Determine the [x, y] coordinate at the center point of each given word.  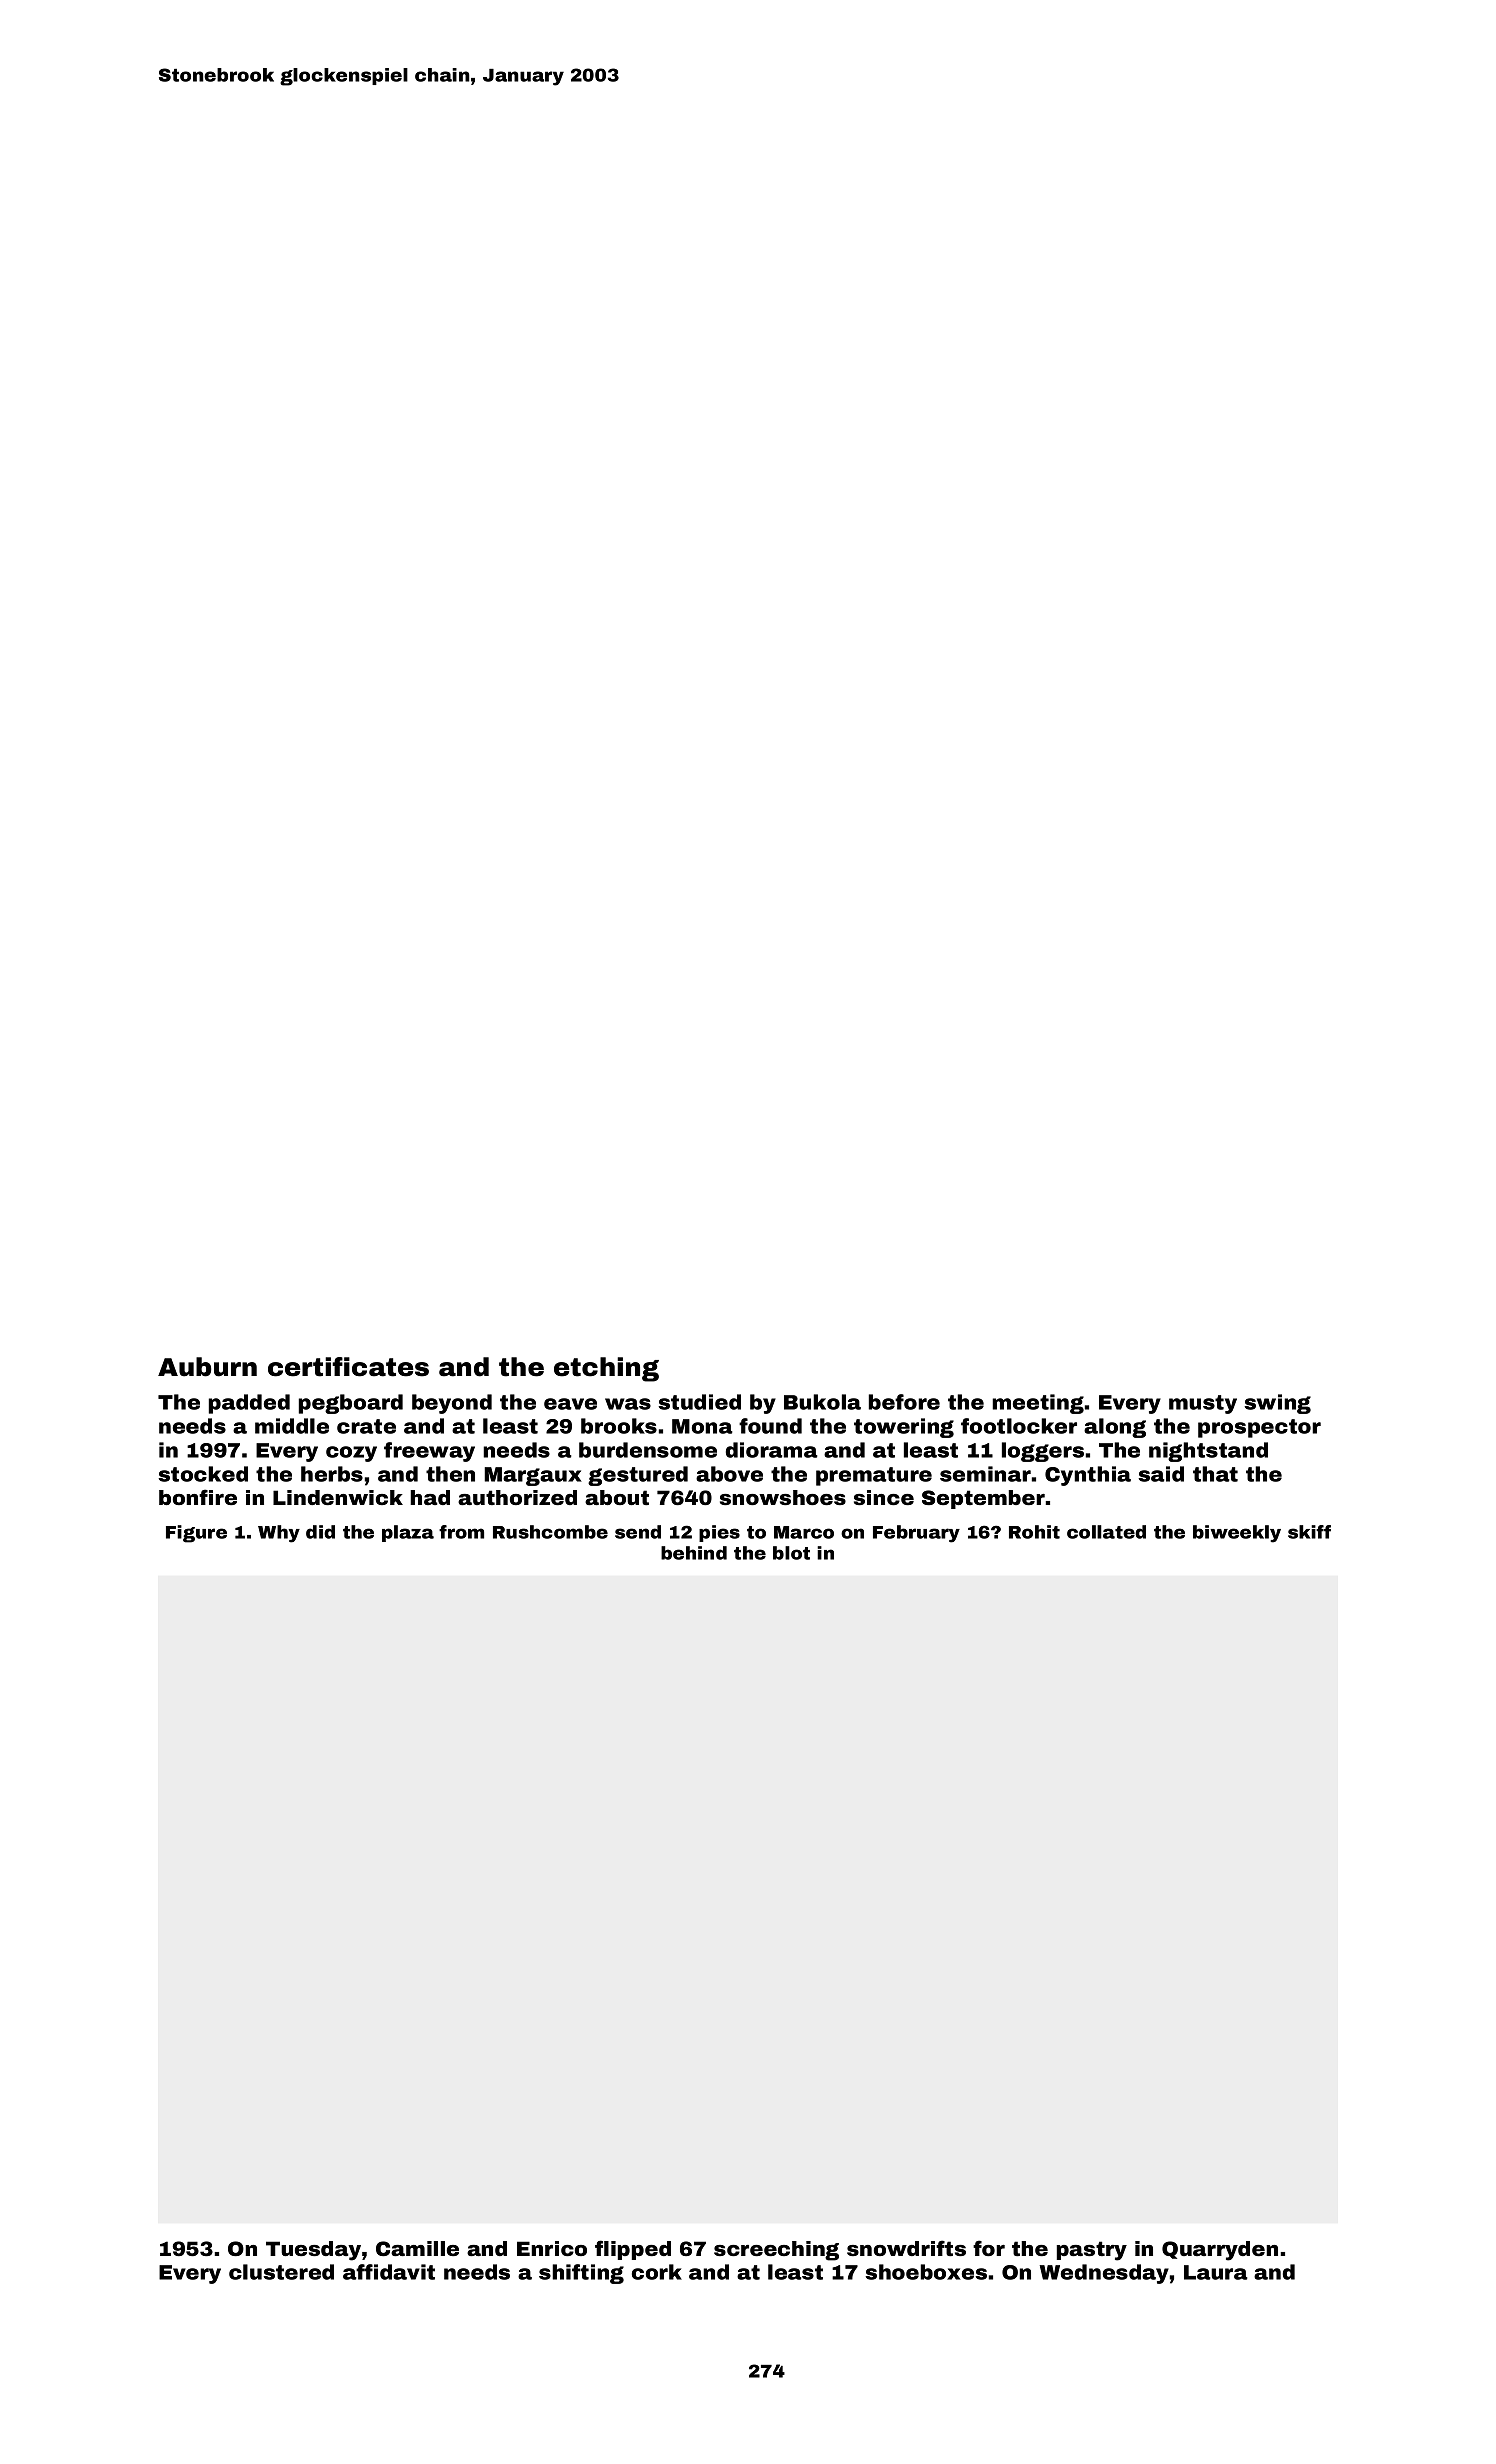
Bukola [822, 1402]
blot [791, 1553]
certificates [348, 1367]
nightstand [1208, 1452]
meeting [1038, 1404]
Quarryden [1220, 2251]
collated [1106, 1532]
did [320, 1532]
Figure [196, 1534]
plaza [408, 1533]
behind [694, 1553]
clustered [281, 2272]
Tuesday [313, 2251]
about [617, 1497]
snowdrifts [906, 2248]
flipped [633, 2250]
